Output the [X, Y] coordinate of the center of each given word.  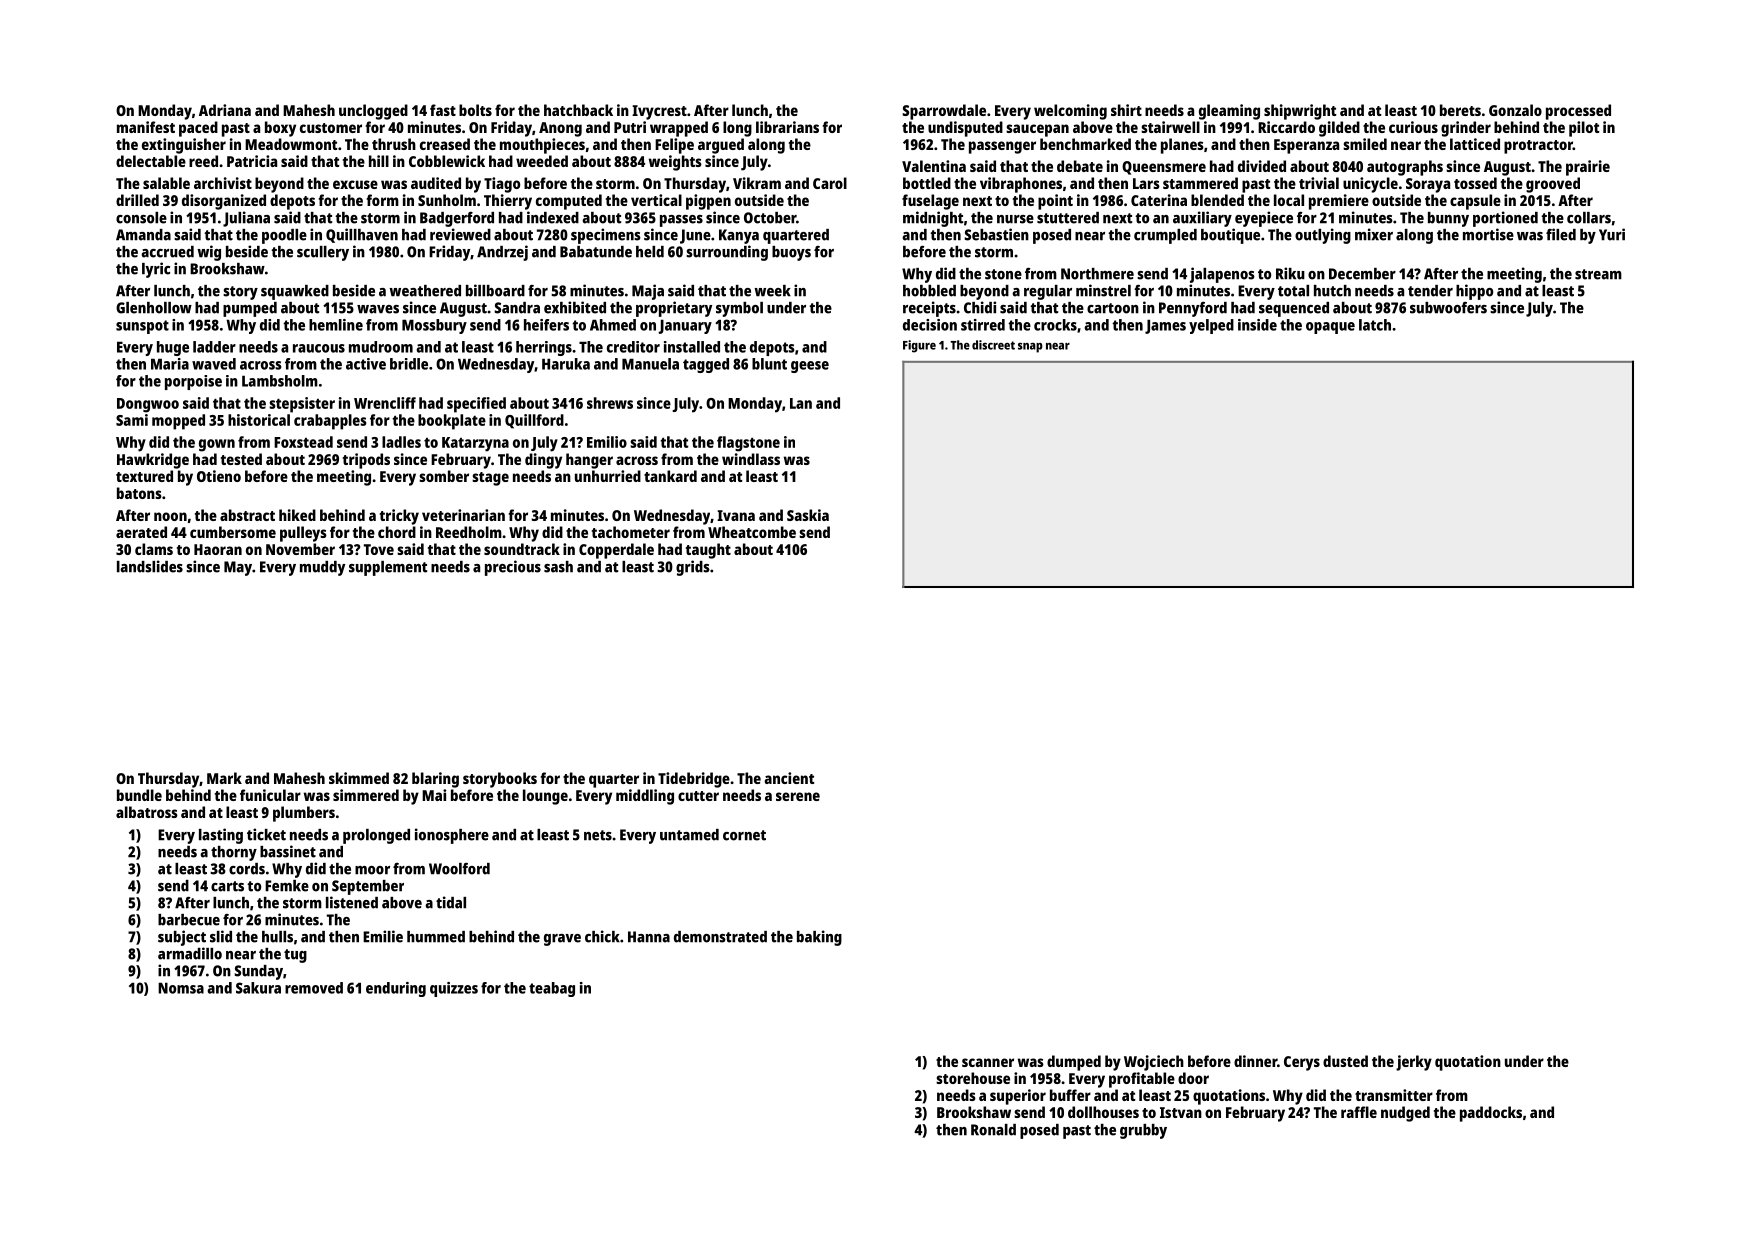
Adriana [225, 110]
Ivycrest [659, 112]
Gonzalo [1515, 110]
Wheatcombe [752, 532]
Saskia [808, 515]
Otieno [219, 476]
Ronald [993, 1130]
